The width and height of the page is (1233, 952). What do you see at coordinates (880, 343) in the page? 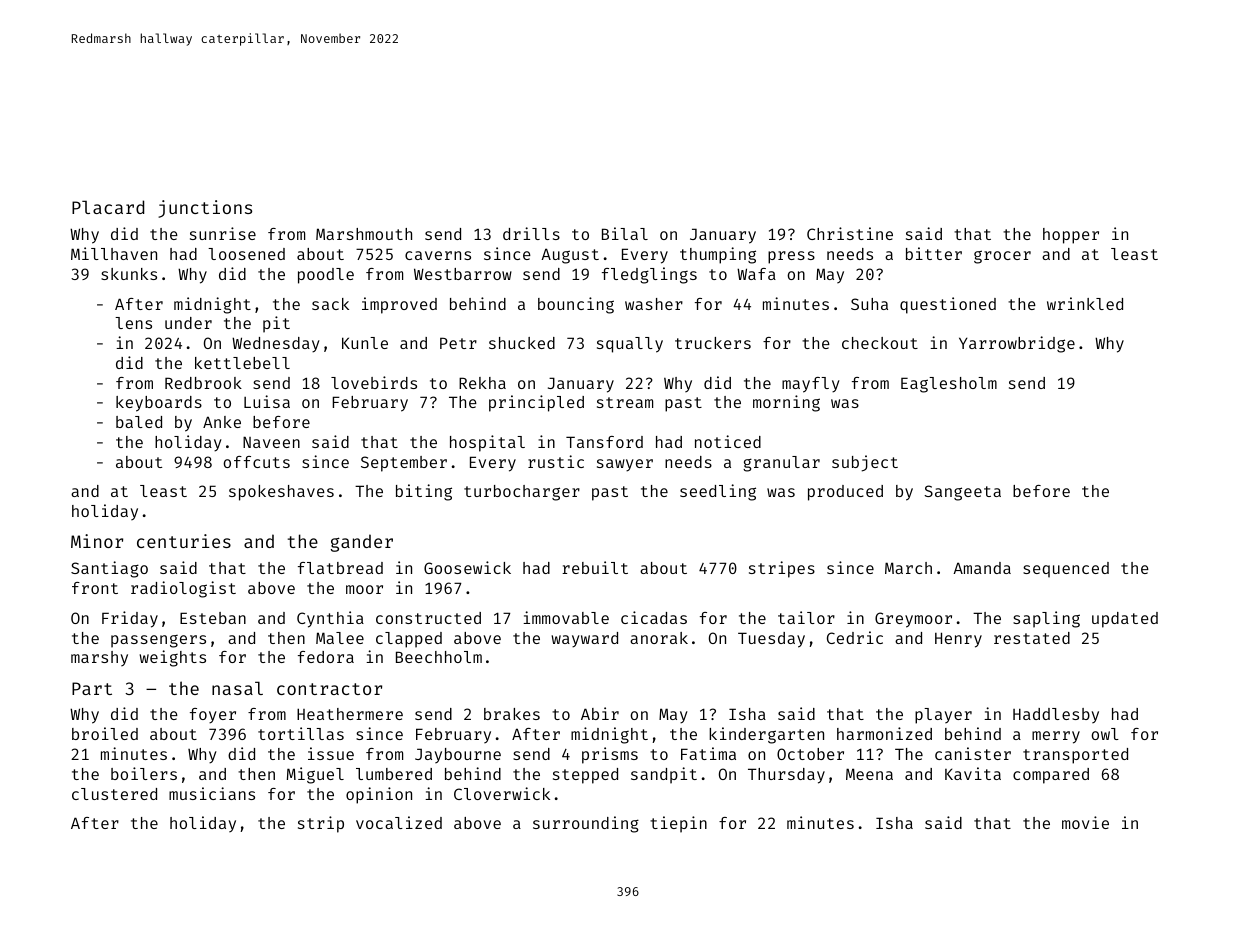
I see `checkout` at bounding box center [880, 343].
